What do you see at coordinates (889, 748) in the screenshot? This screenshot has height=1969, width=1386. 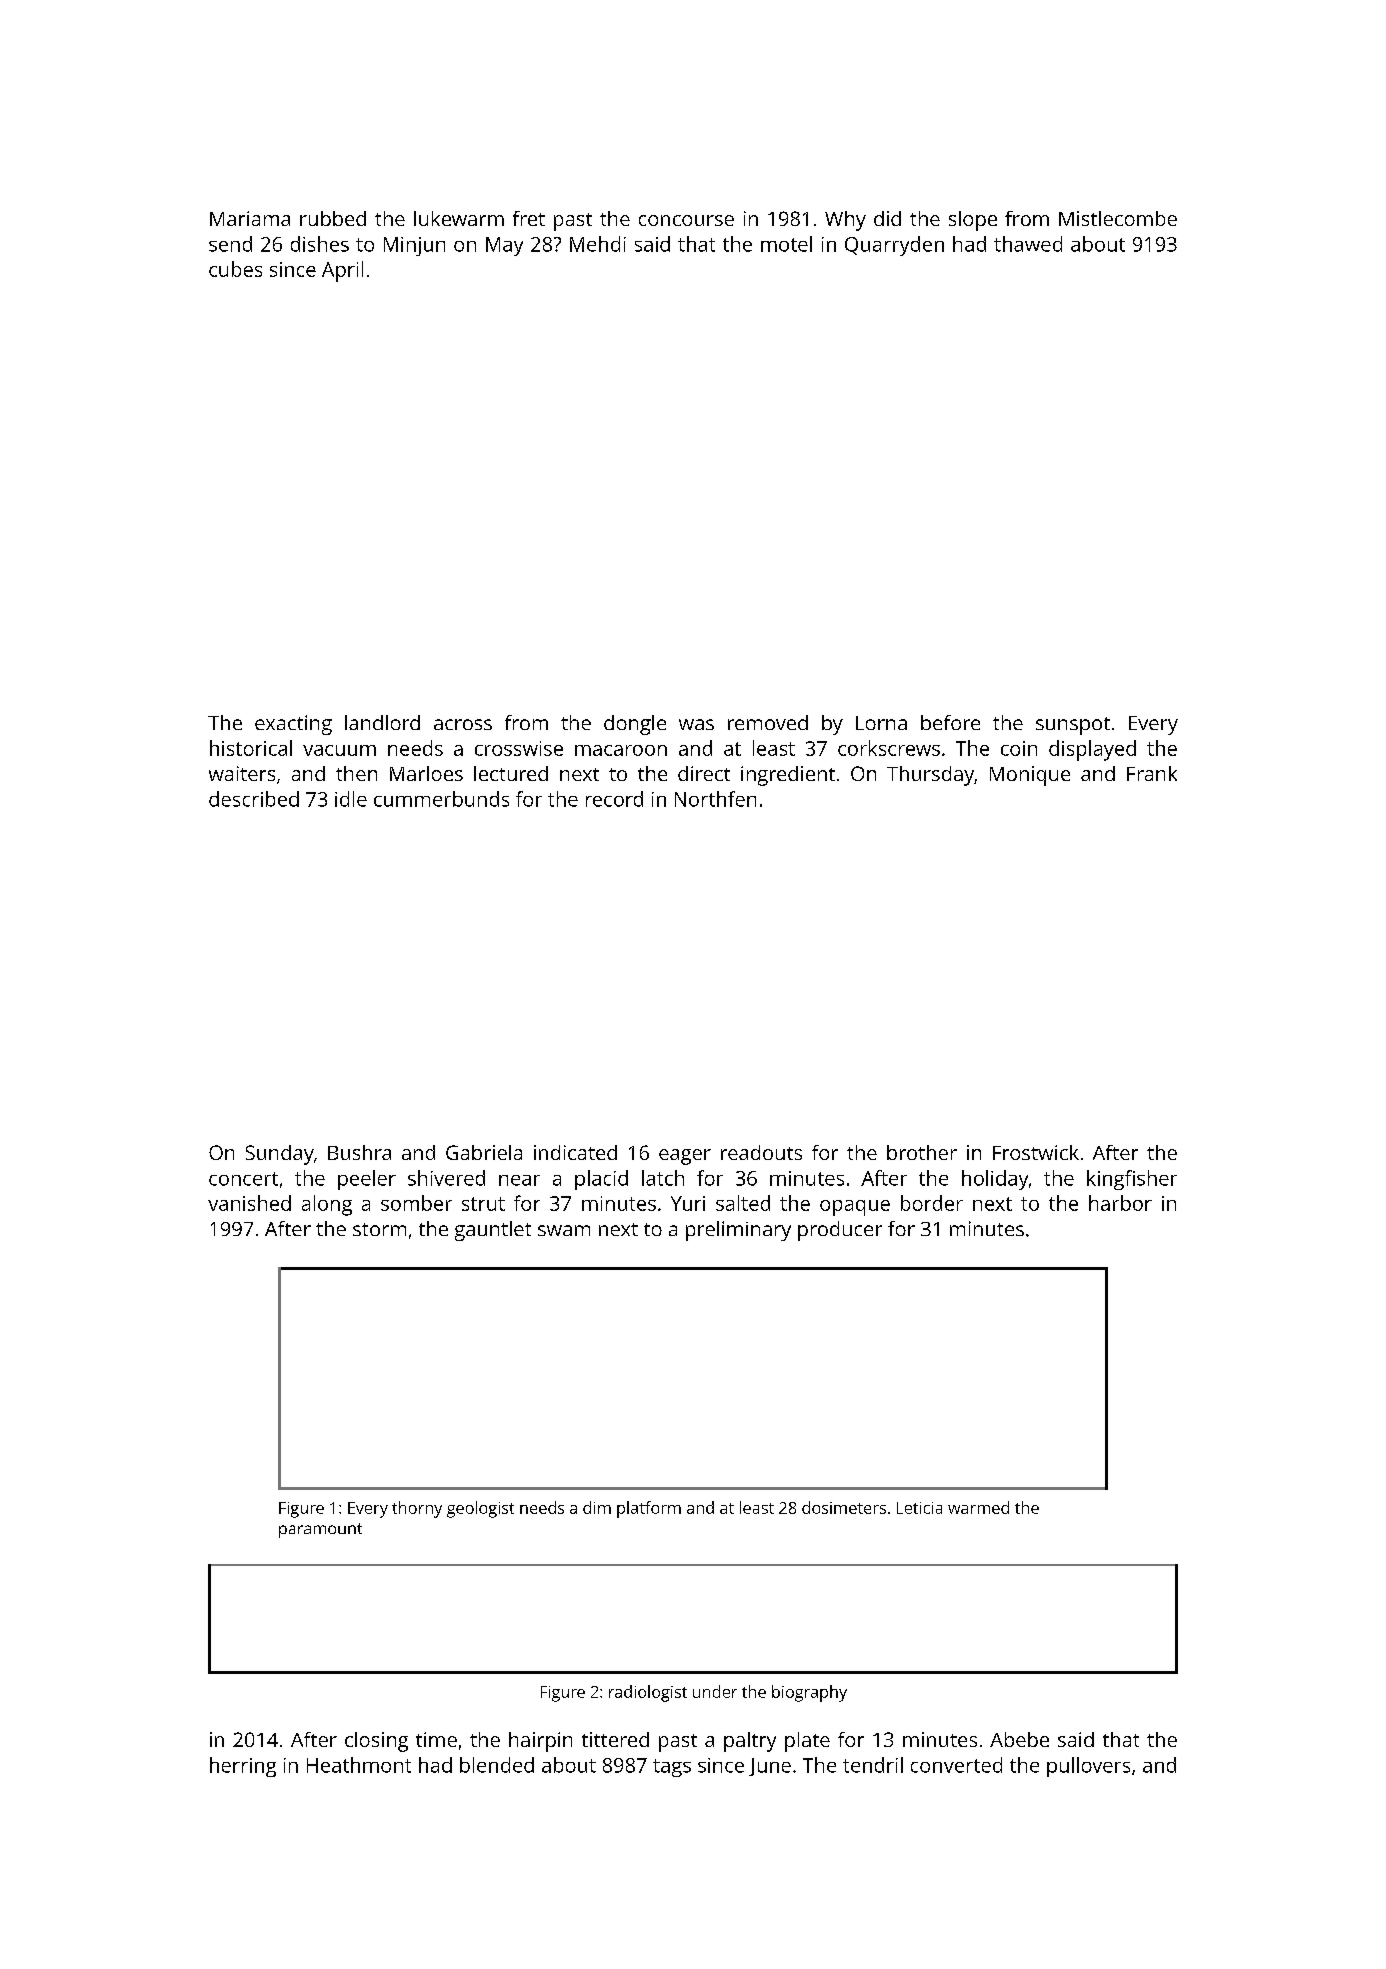 I see `corkscrews` at bounding box center [889, 748].
